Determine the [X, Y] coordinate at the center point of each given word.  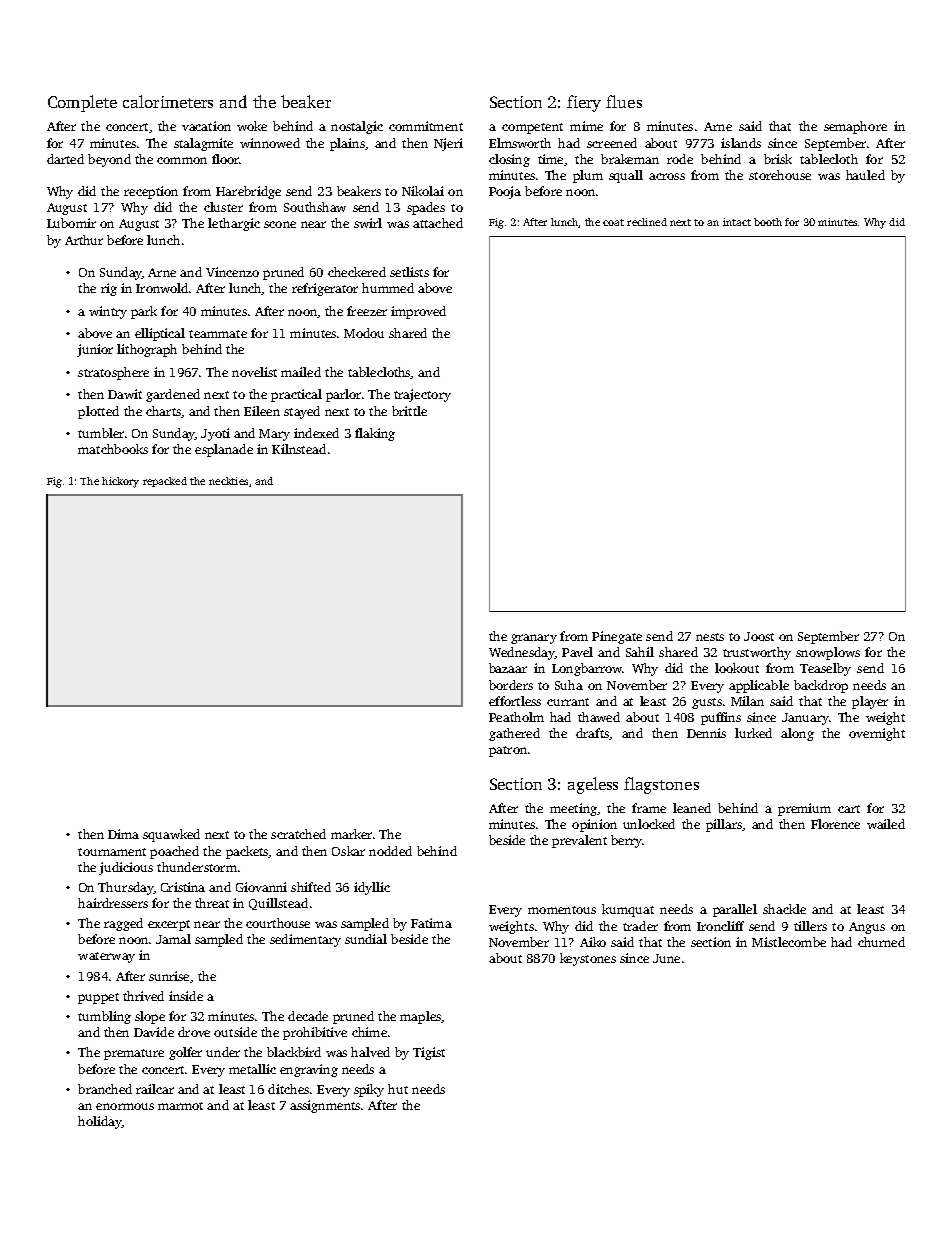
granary [534, 639]
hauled [865, 175]
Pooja [505, 192]
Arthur [84, 240]
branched [105, 1089]
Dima [123, 834]
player [870, 702]
